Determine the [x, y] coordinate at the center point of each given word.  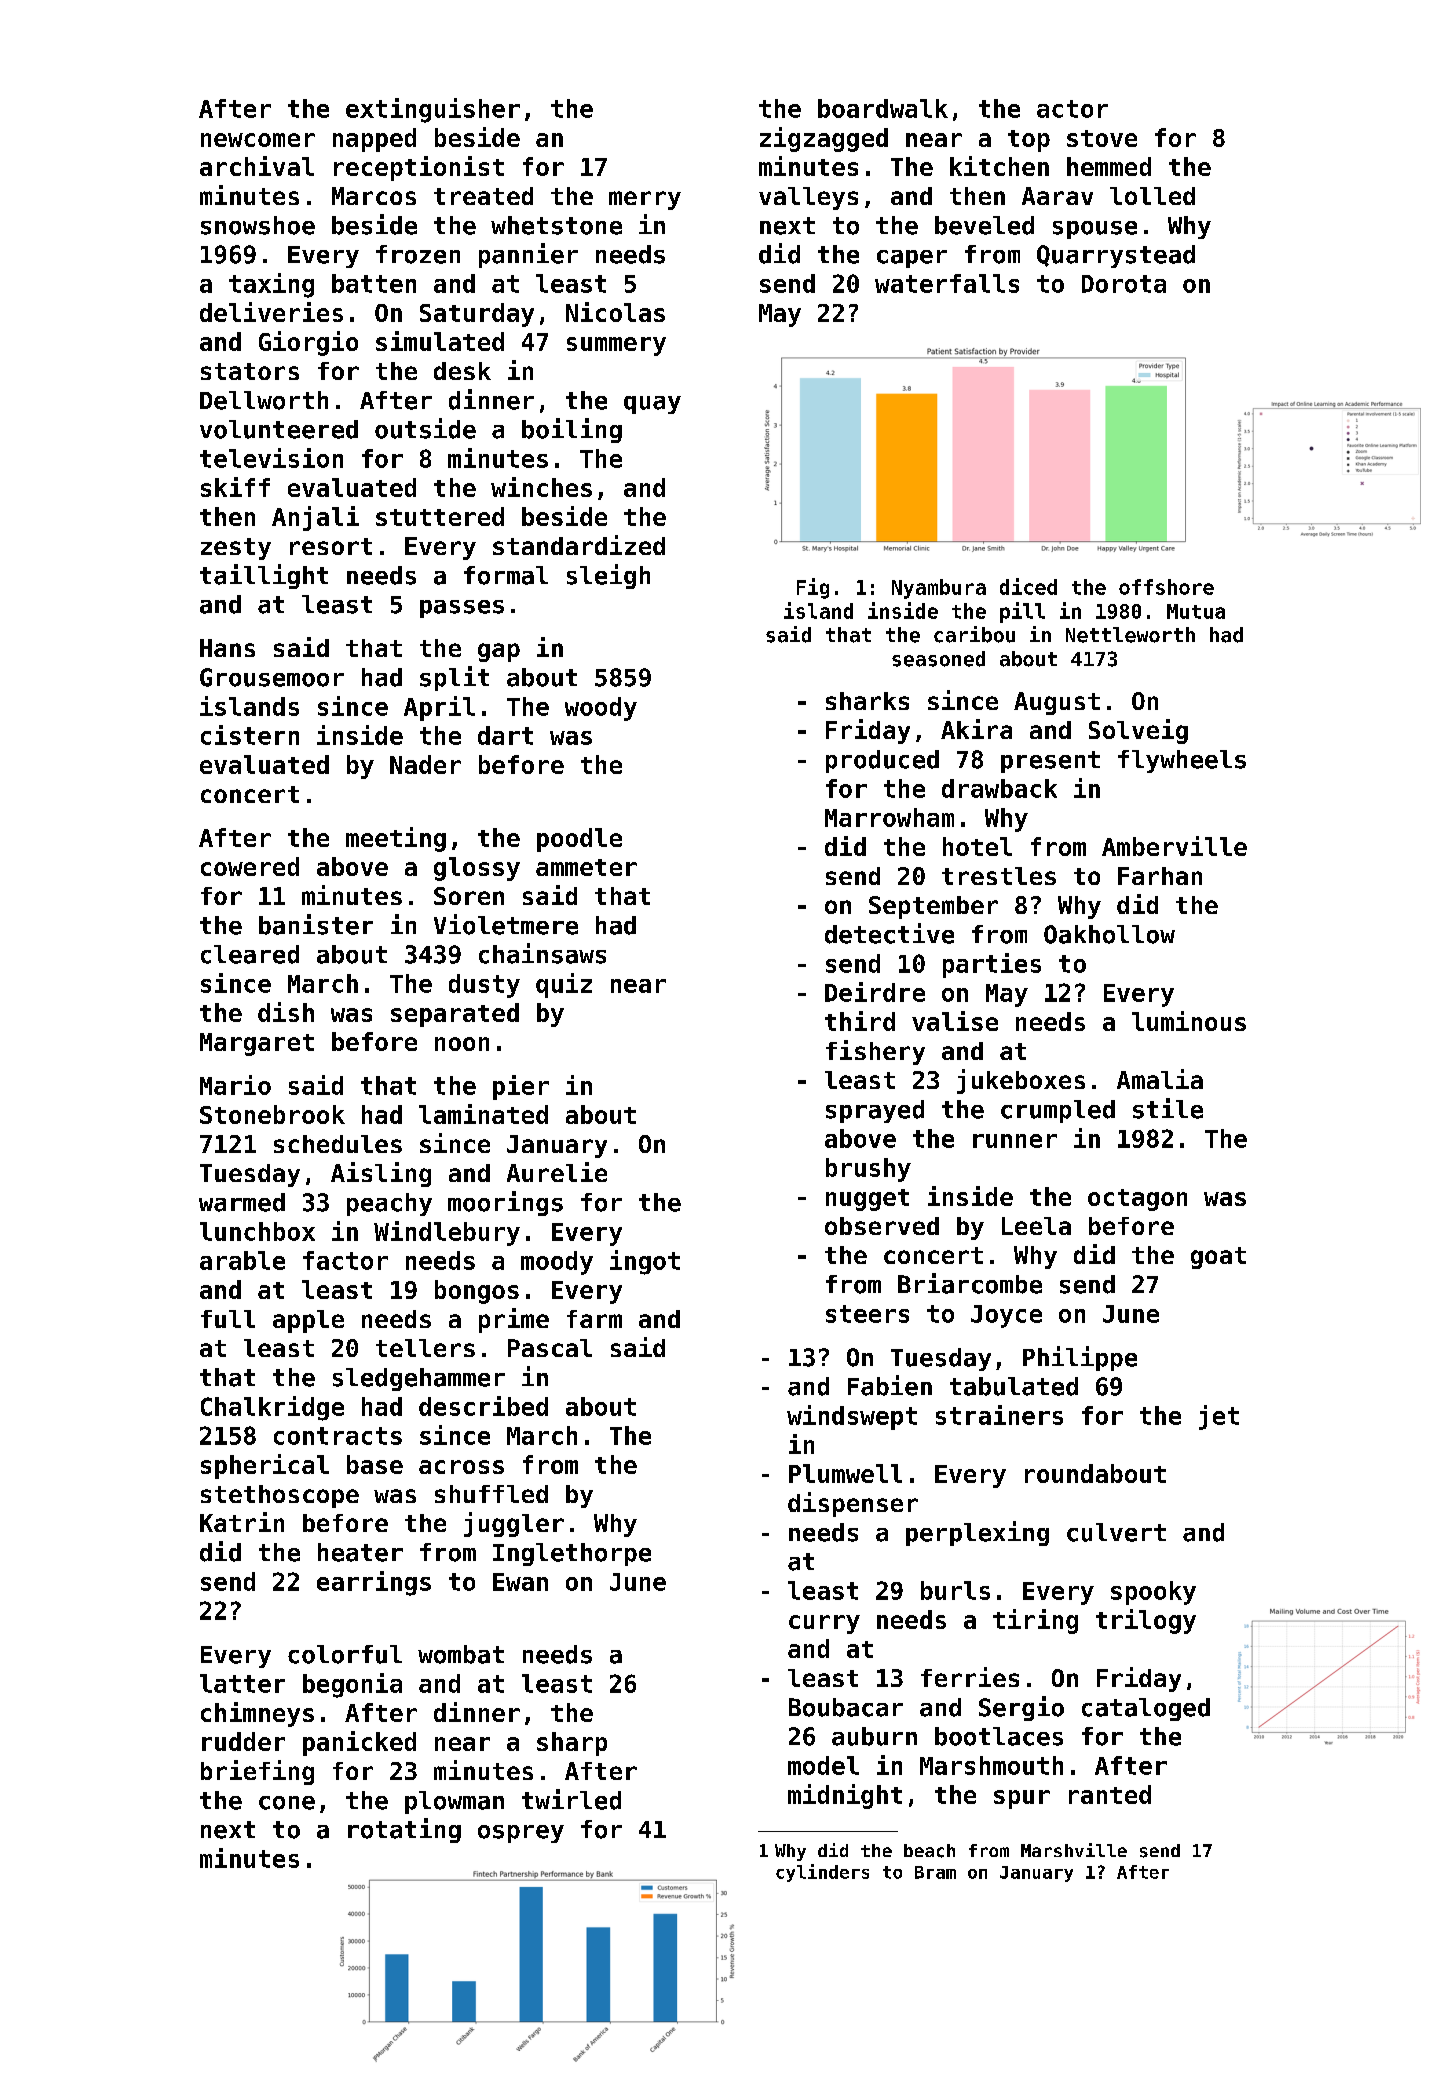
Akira [976, 729]
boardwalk [883, 108]
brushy [868, 1170]
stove [1102, 138]
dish [286, 1012]
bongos [477, 1292]
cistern [250, 735]
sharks [867, 701]
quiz [564, 985]
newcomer [258, 140]
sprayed [875, 1111]
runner [1015, 1141]
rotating [404, 1830]
